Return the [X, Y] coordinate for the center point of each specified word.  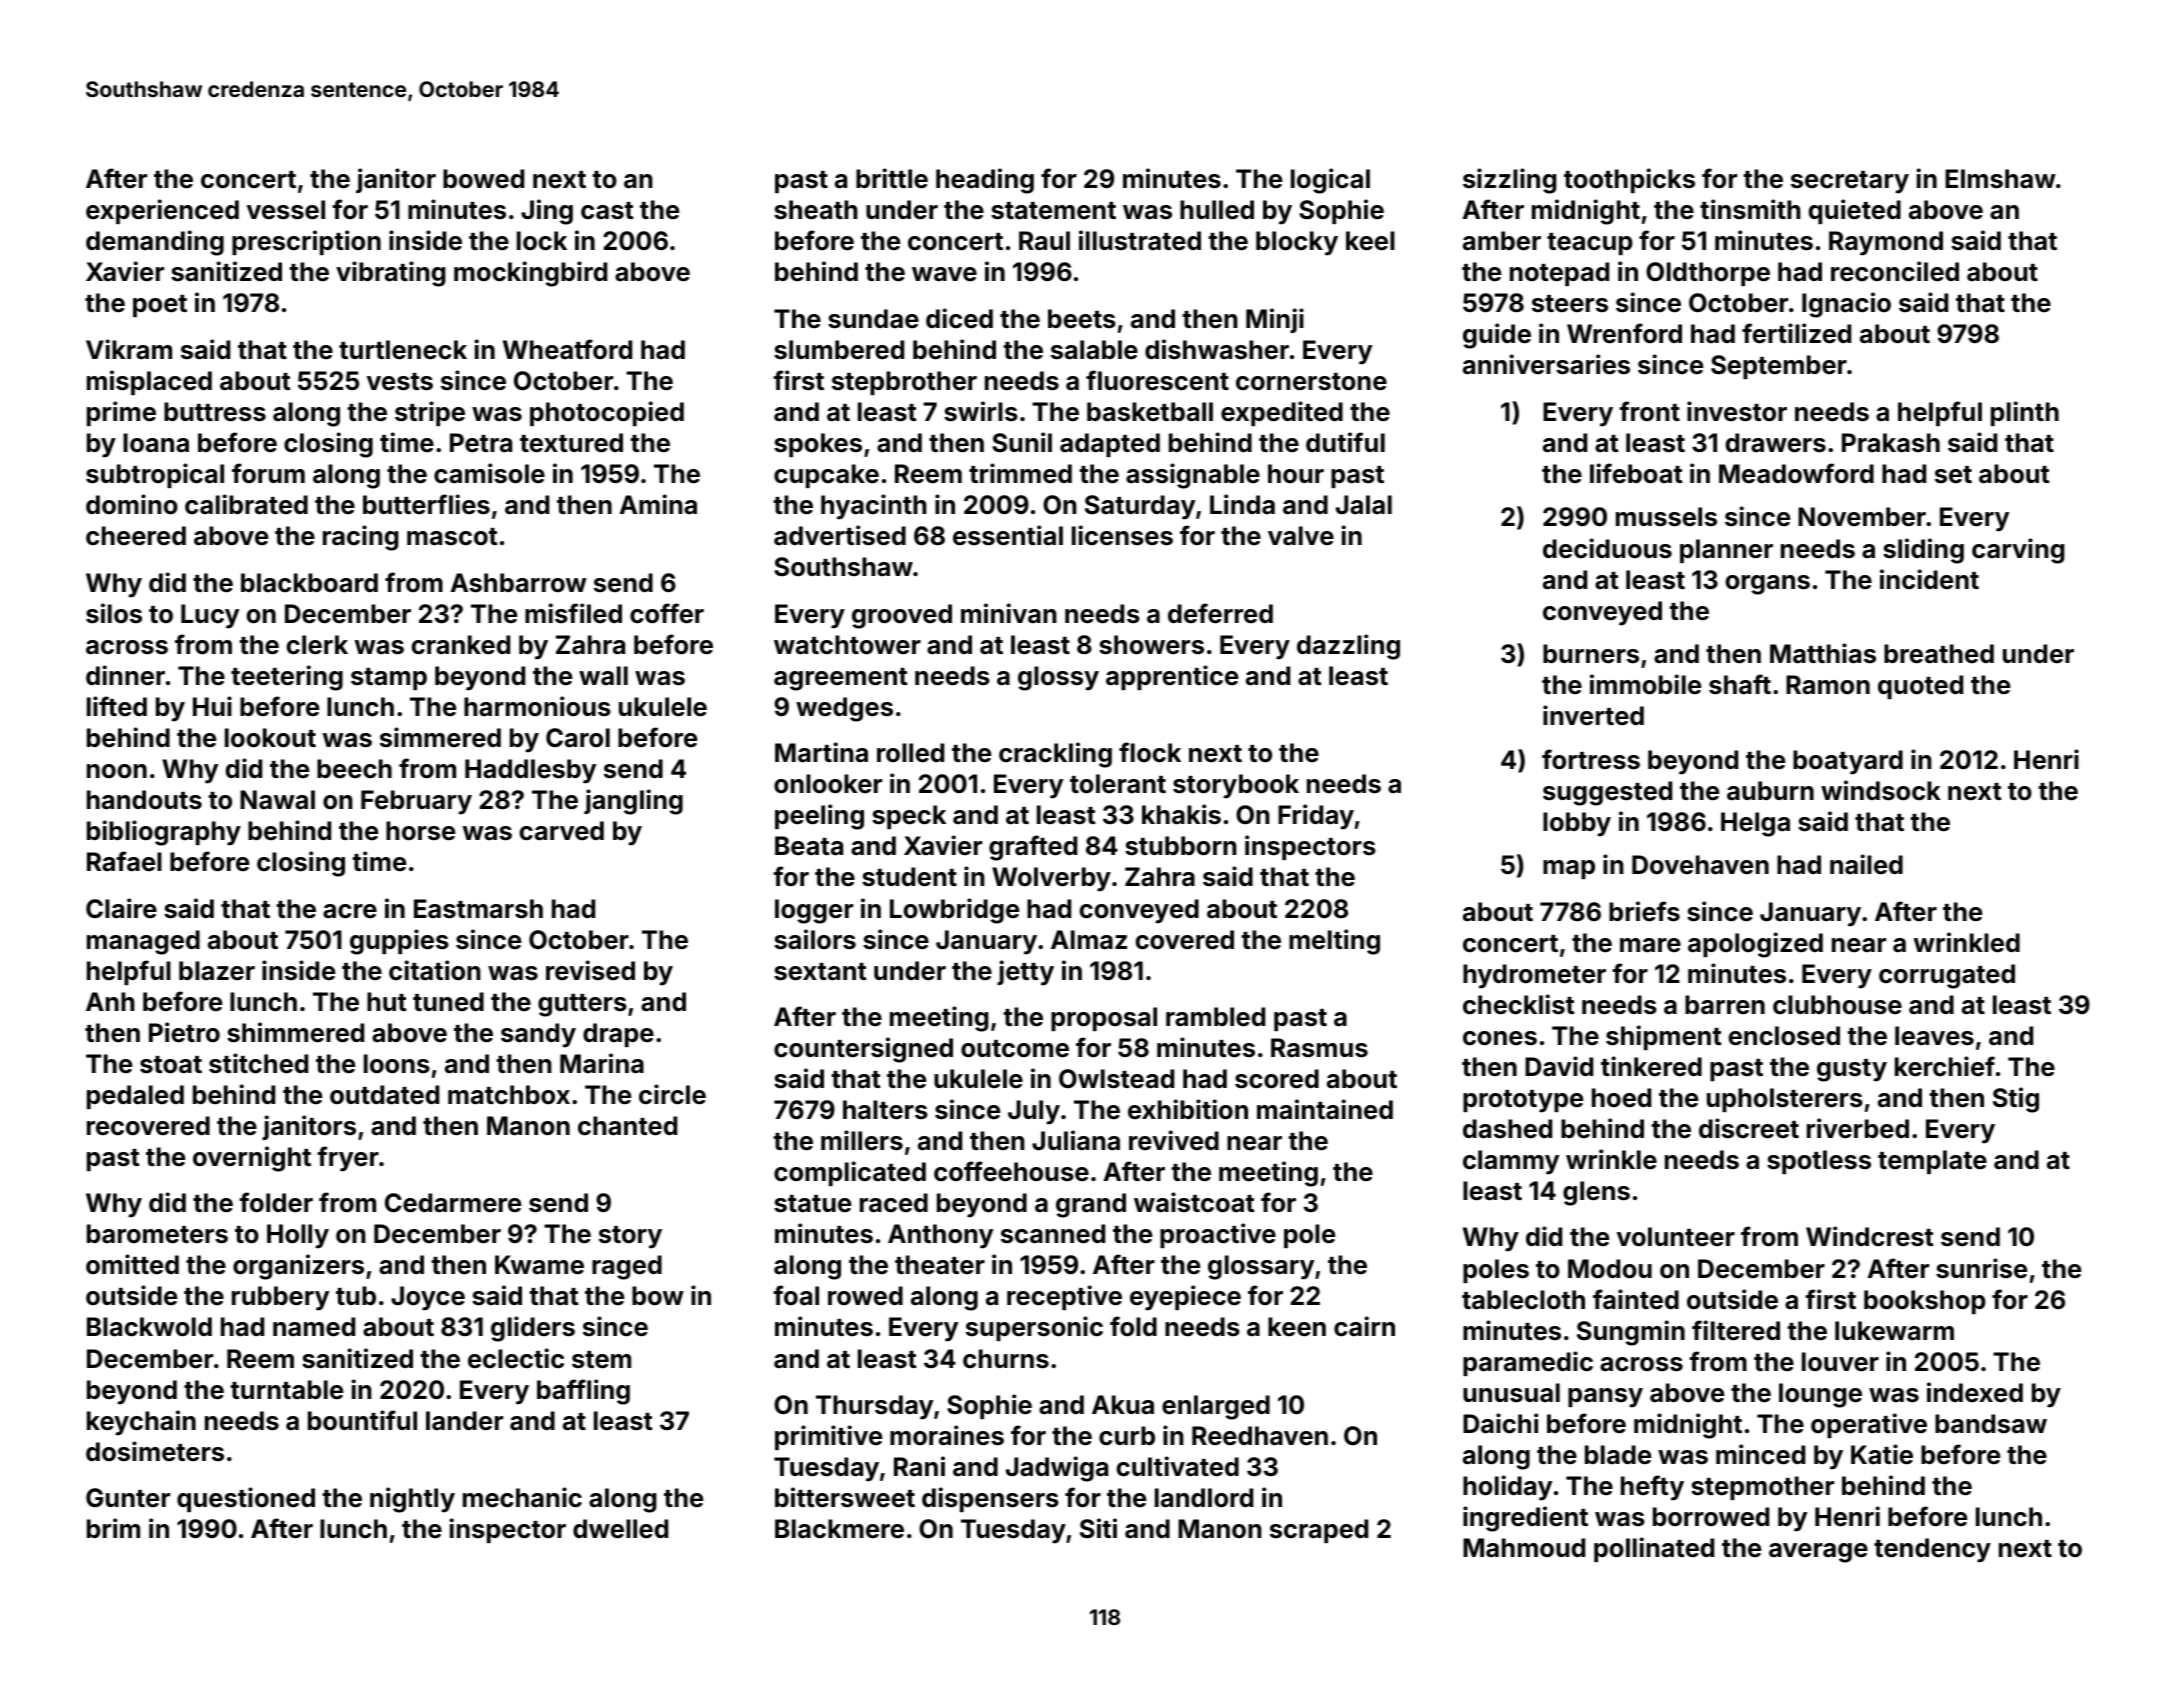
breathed [1939, 654]
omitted [132, 1264]
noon [117, 771]
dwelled [620, 1529]
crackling [1055, 755]
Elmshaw [2000, 179]
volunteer [1676, 1237]
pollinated [1654, 1549]
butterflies [426, 504]
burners [1591, 654]
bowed [483, 179]
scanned [1053, 1234]
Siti [1098, 1528]
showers [1151, 645]
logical [1330, 181]
